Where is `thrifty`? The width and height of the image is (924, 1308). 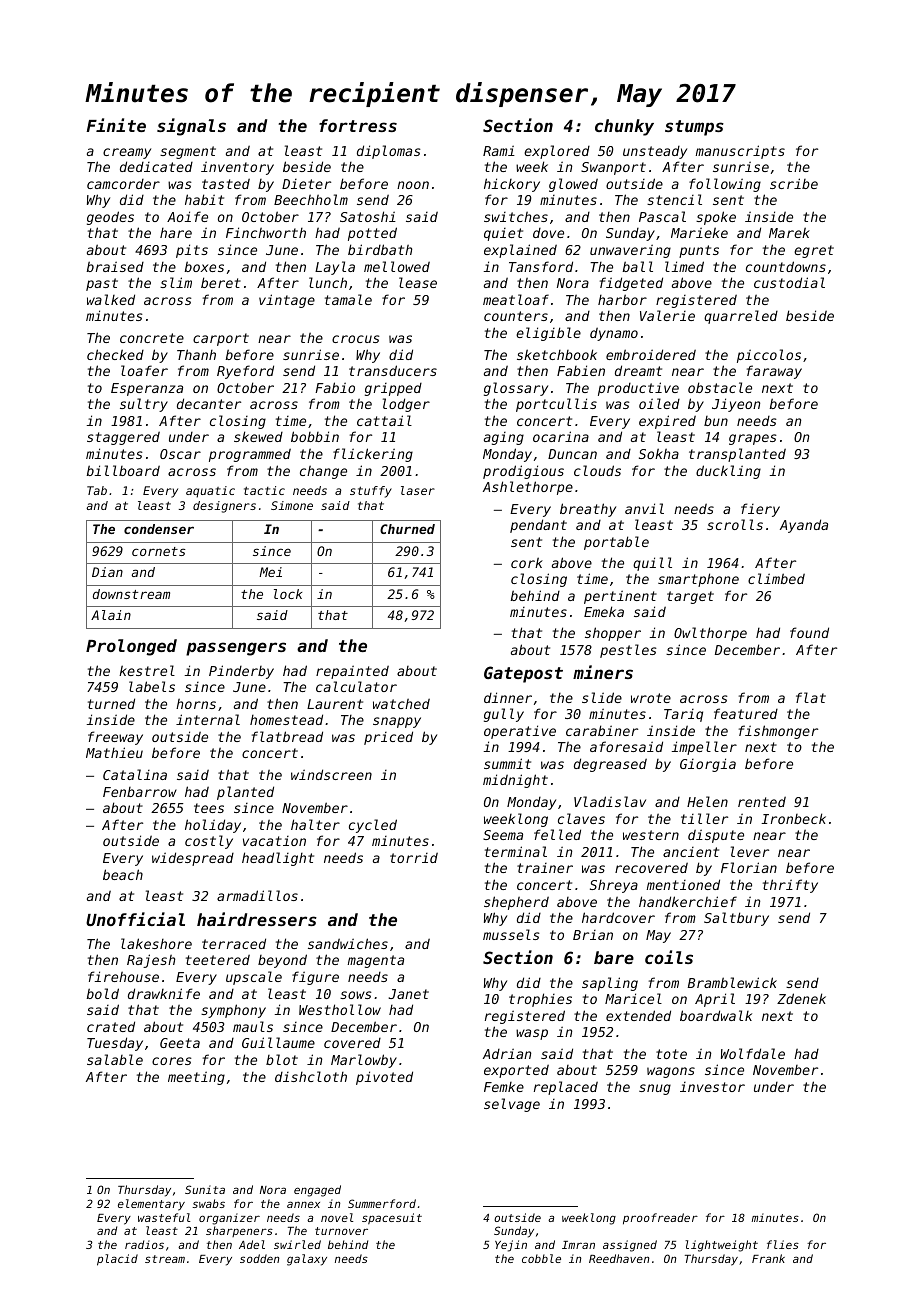
thrifty is located at coordinates (790, 886).
